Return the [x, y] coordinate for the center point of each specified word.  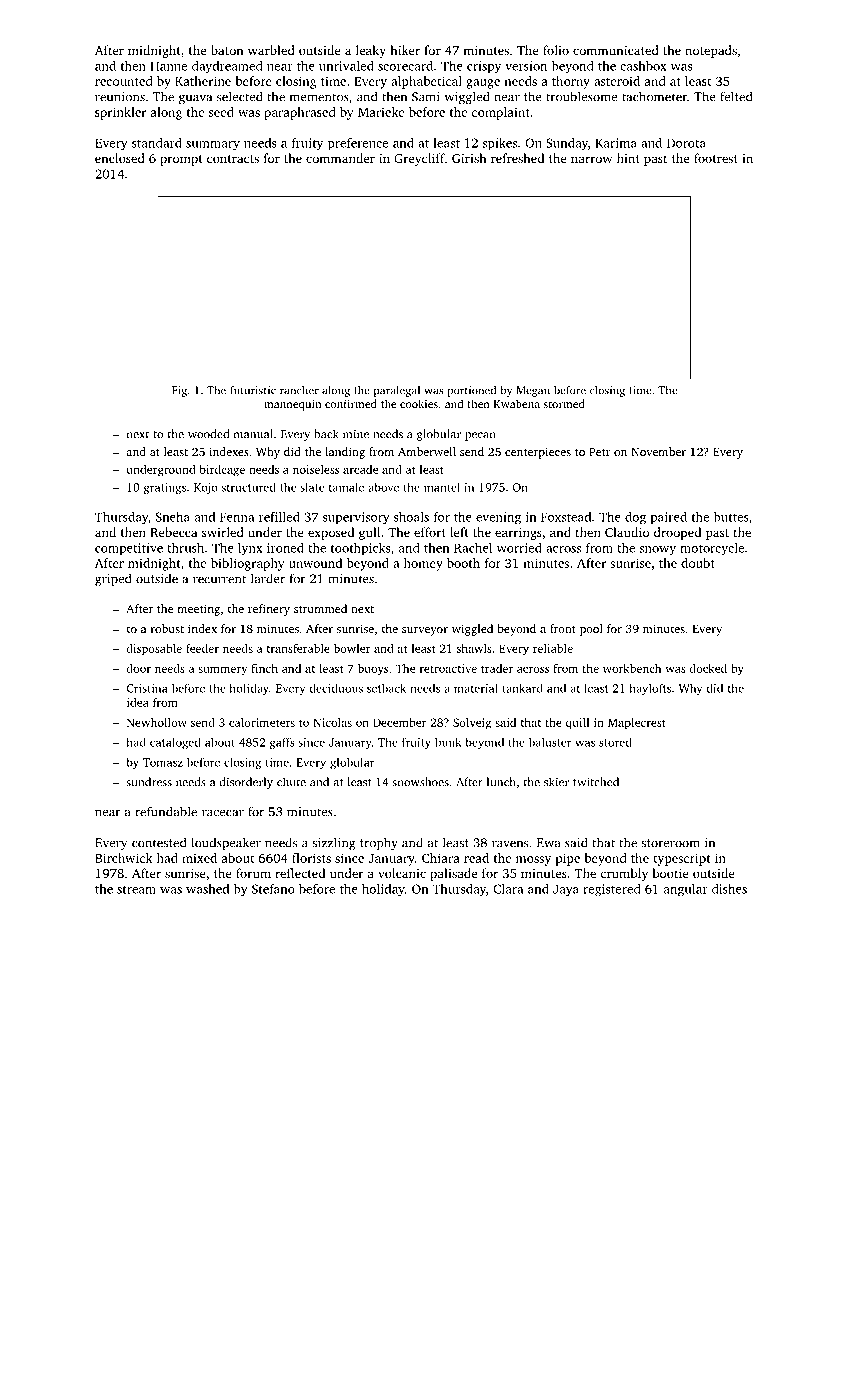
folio [556, 50]
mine [356, 434]
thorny [571, 82]
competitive [129, 549]
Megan [533, 391]
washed [207, 889]
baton [227, 50]
